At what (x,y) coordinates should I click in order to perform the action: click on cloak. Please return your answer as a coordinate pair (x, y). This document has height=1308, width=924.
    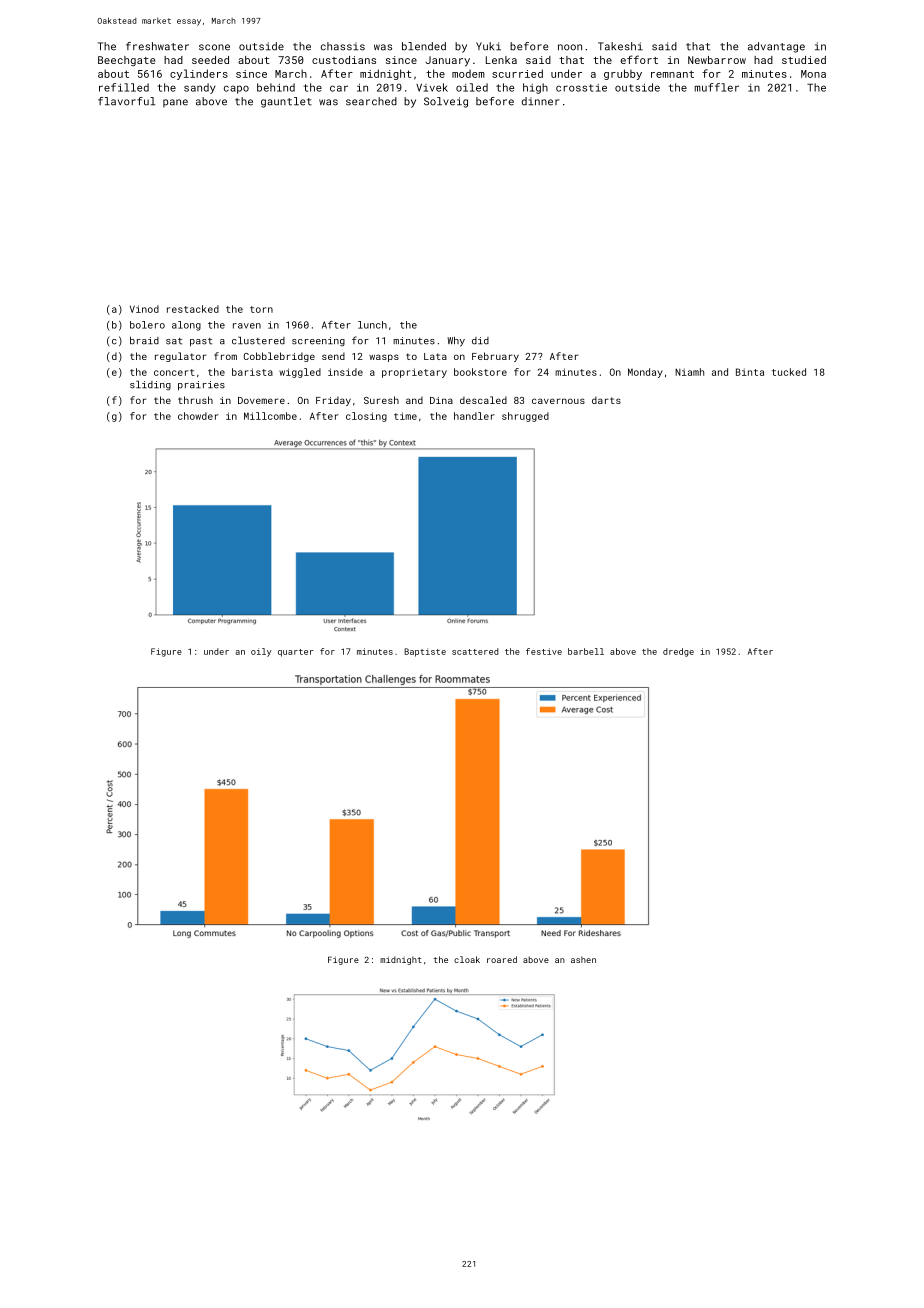
    Looking at the image, I should click on (467, 959).
